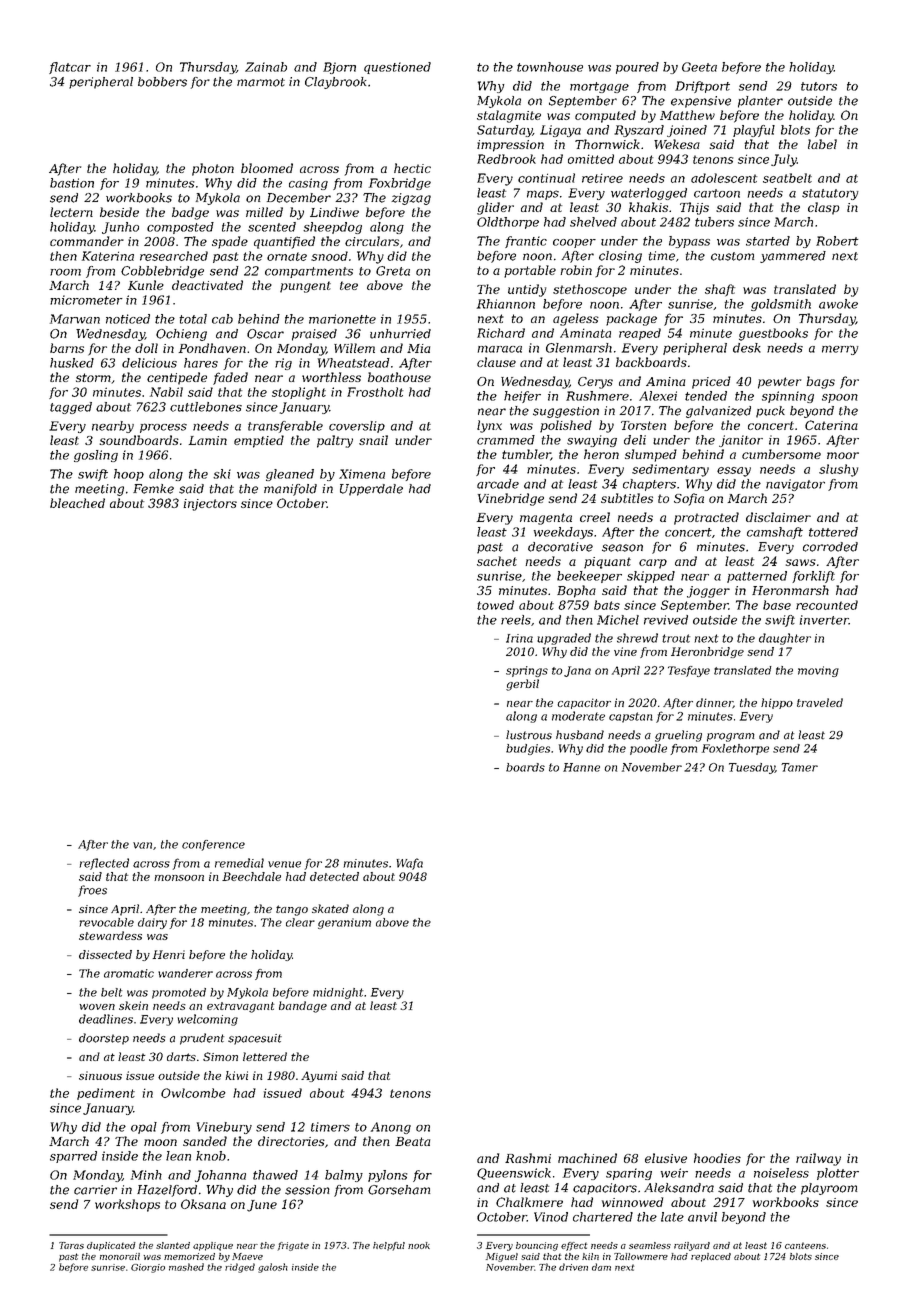 The width and height of the image is (908, 1316). I want to click on replaced, so click(711, 1257).
